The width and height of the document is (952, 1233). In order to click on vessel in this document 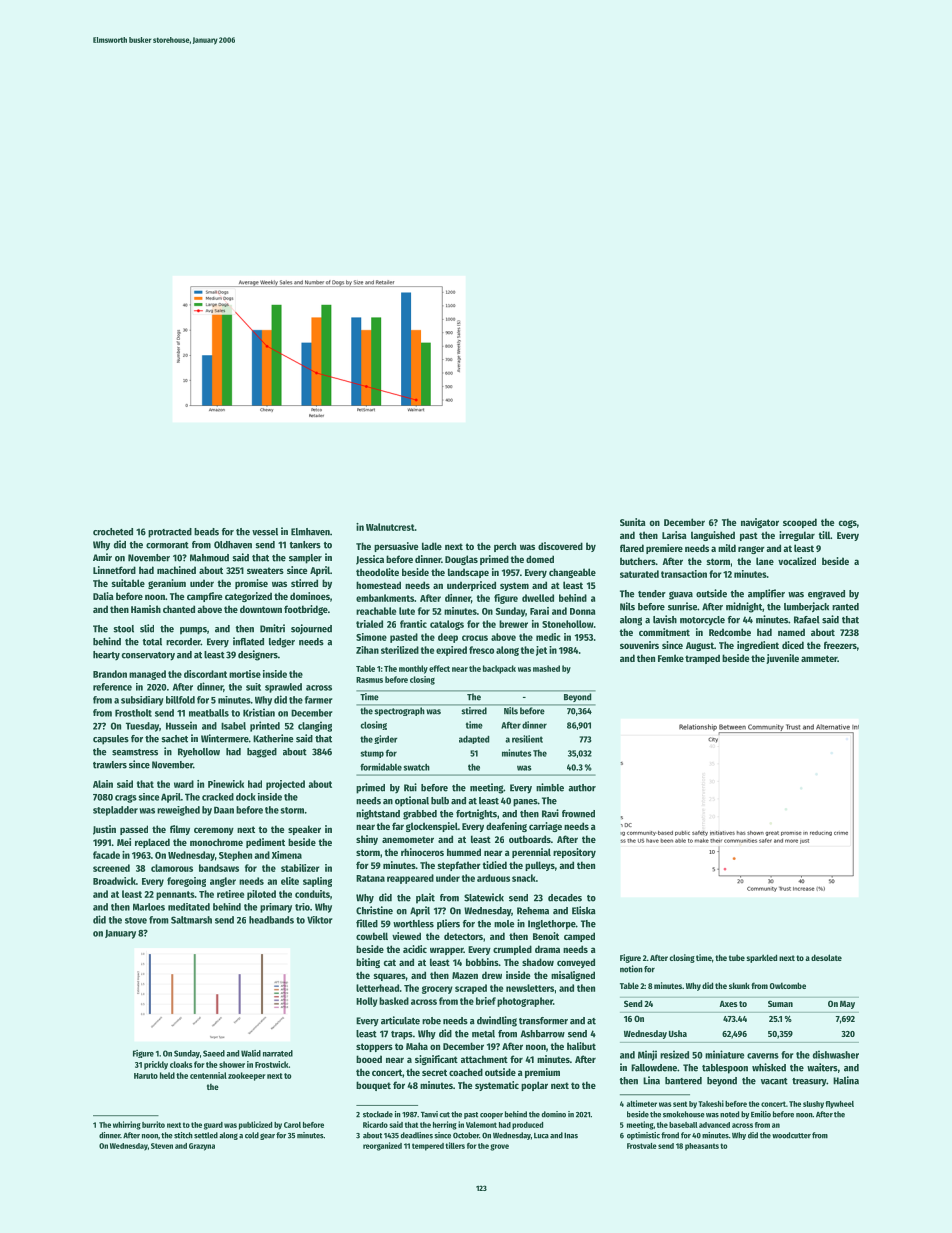, I will do `click(265, 532)`.
